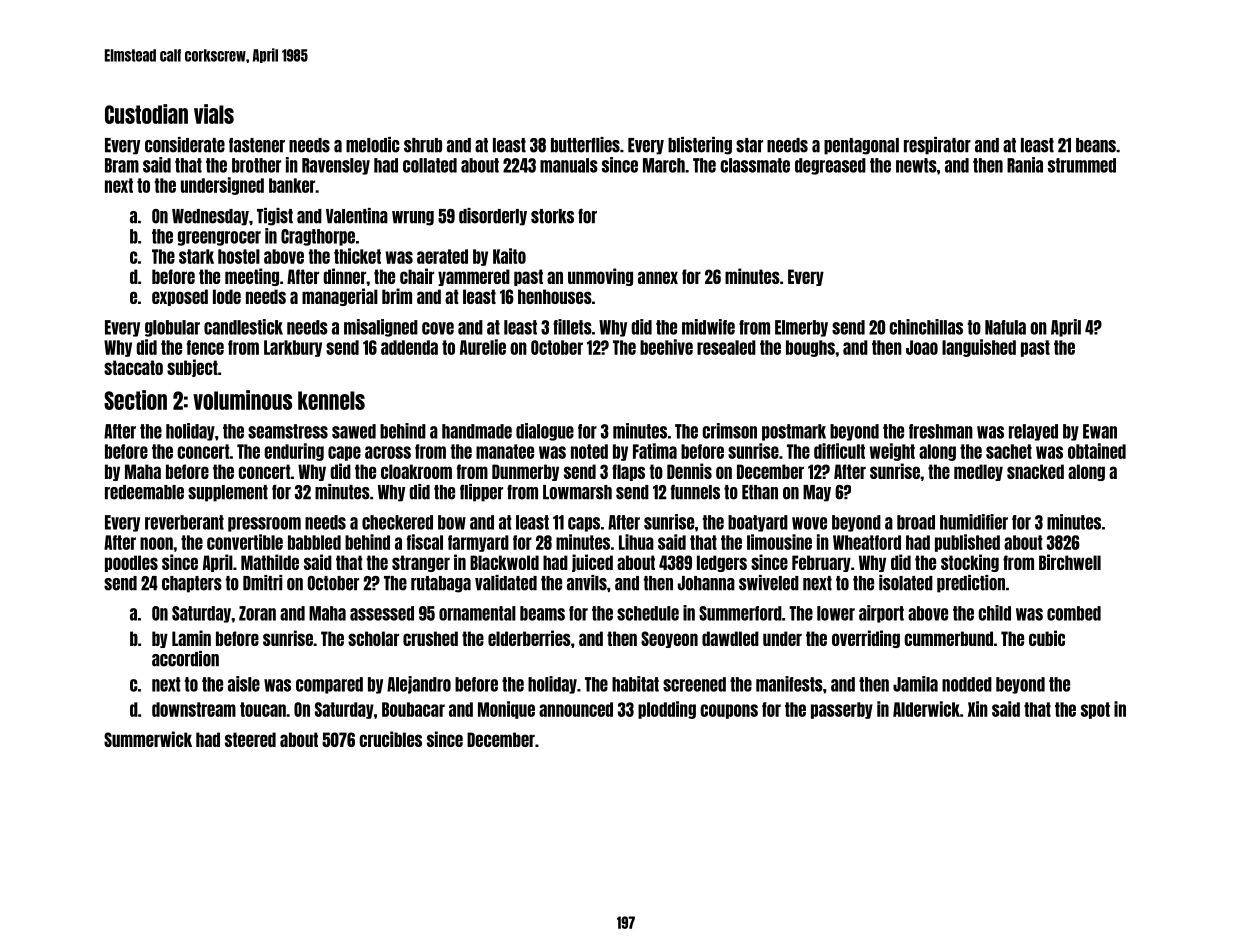  I want to click on beans, so click(1096, 145).
